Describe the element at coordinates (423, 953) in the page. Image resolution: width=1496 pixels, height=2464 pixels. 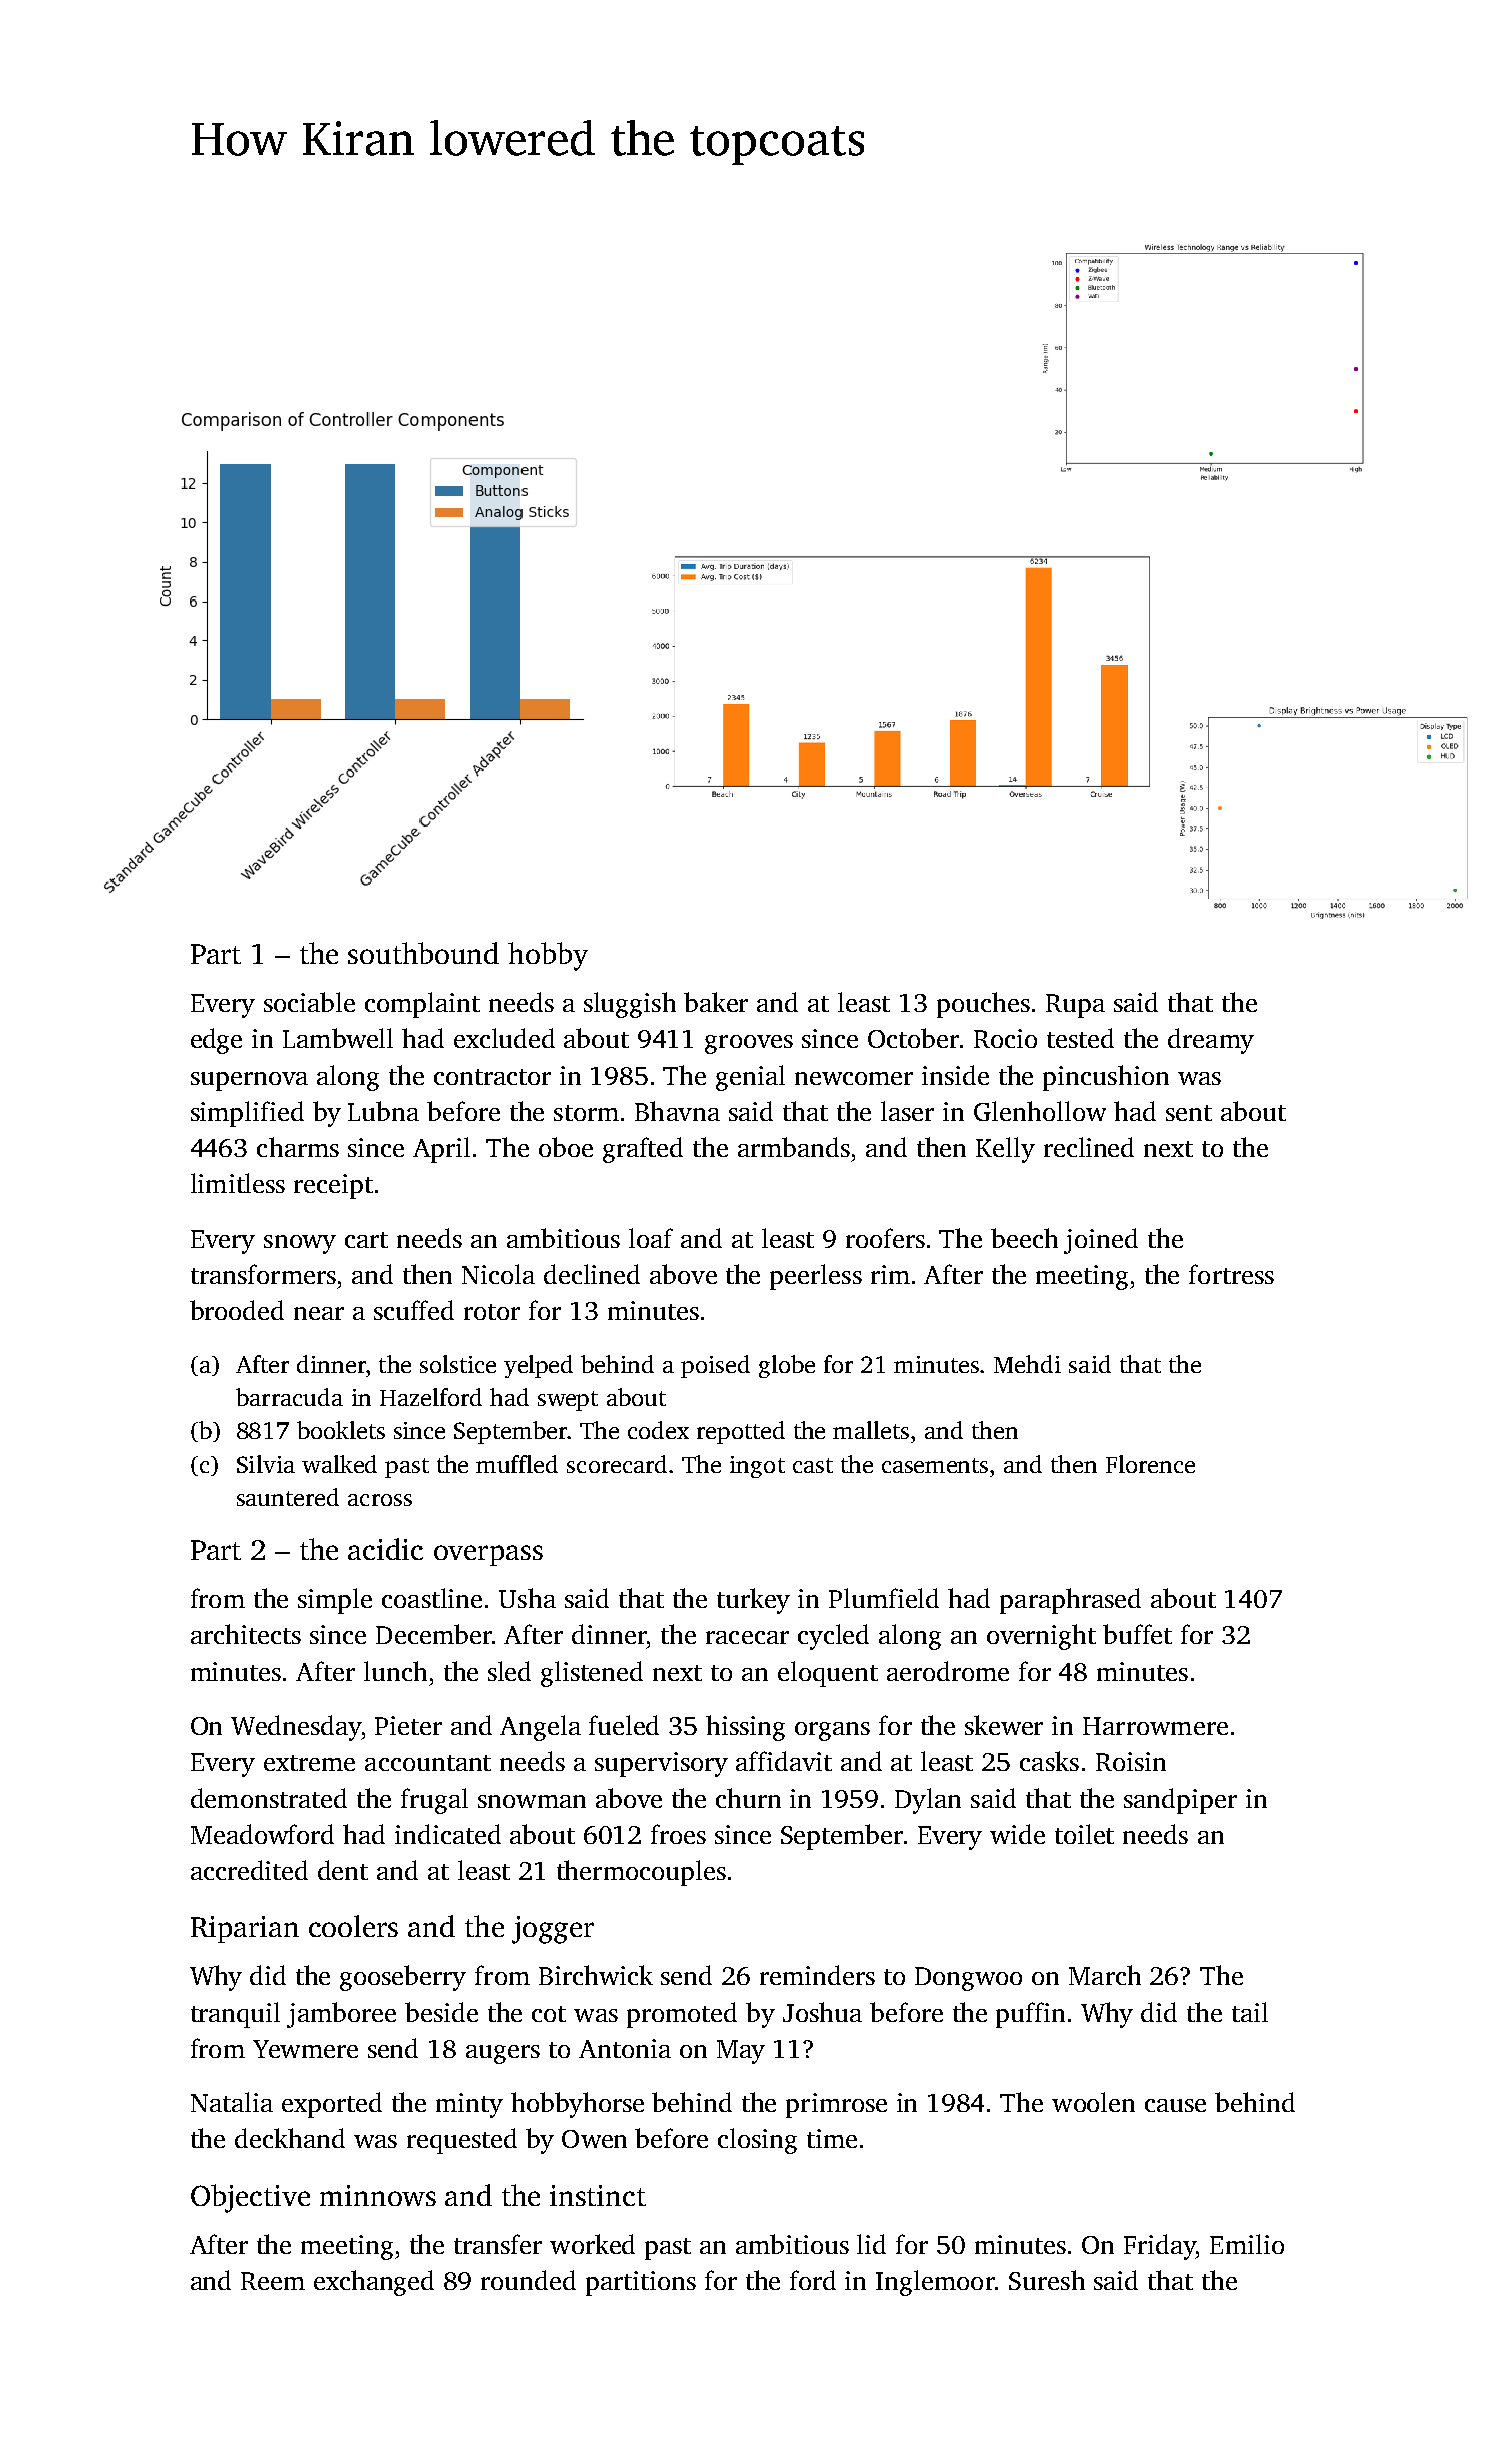
I see `southbound` at that location.
